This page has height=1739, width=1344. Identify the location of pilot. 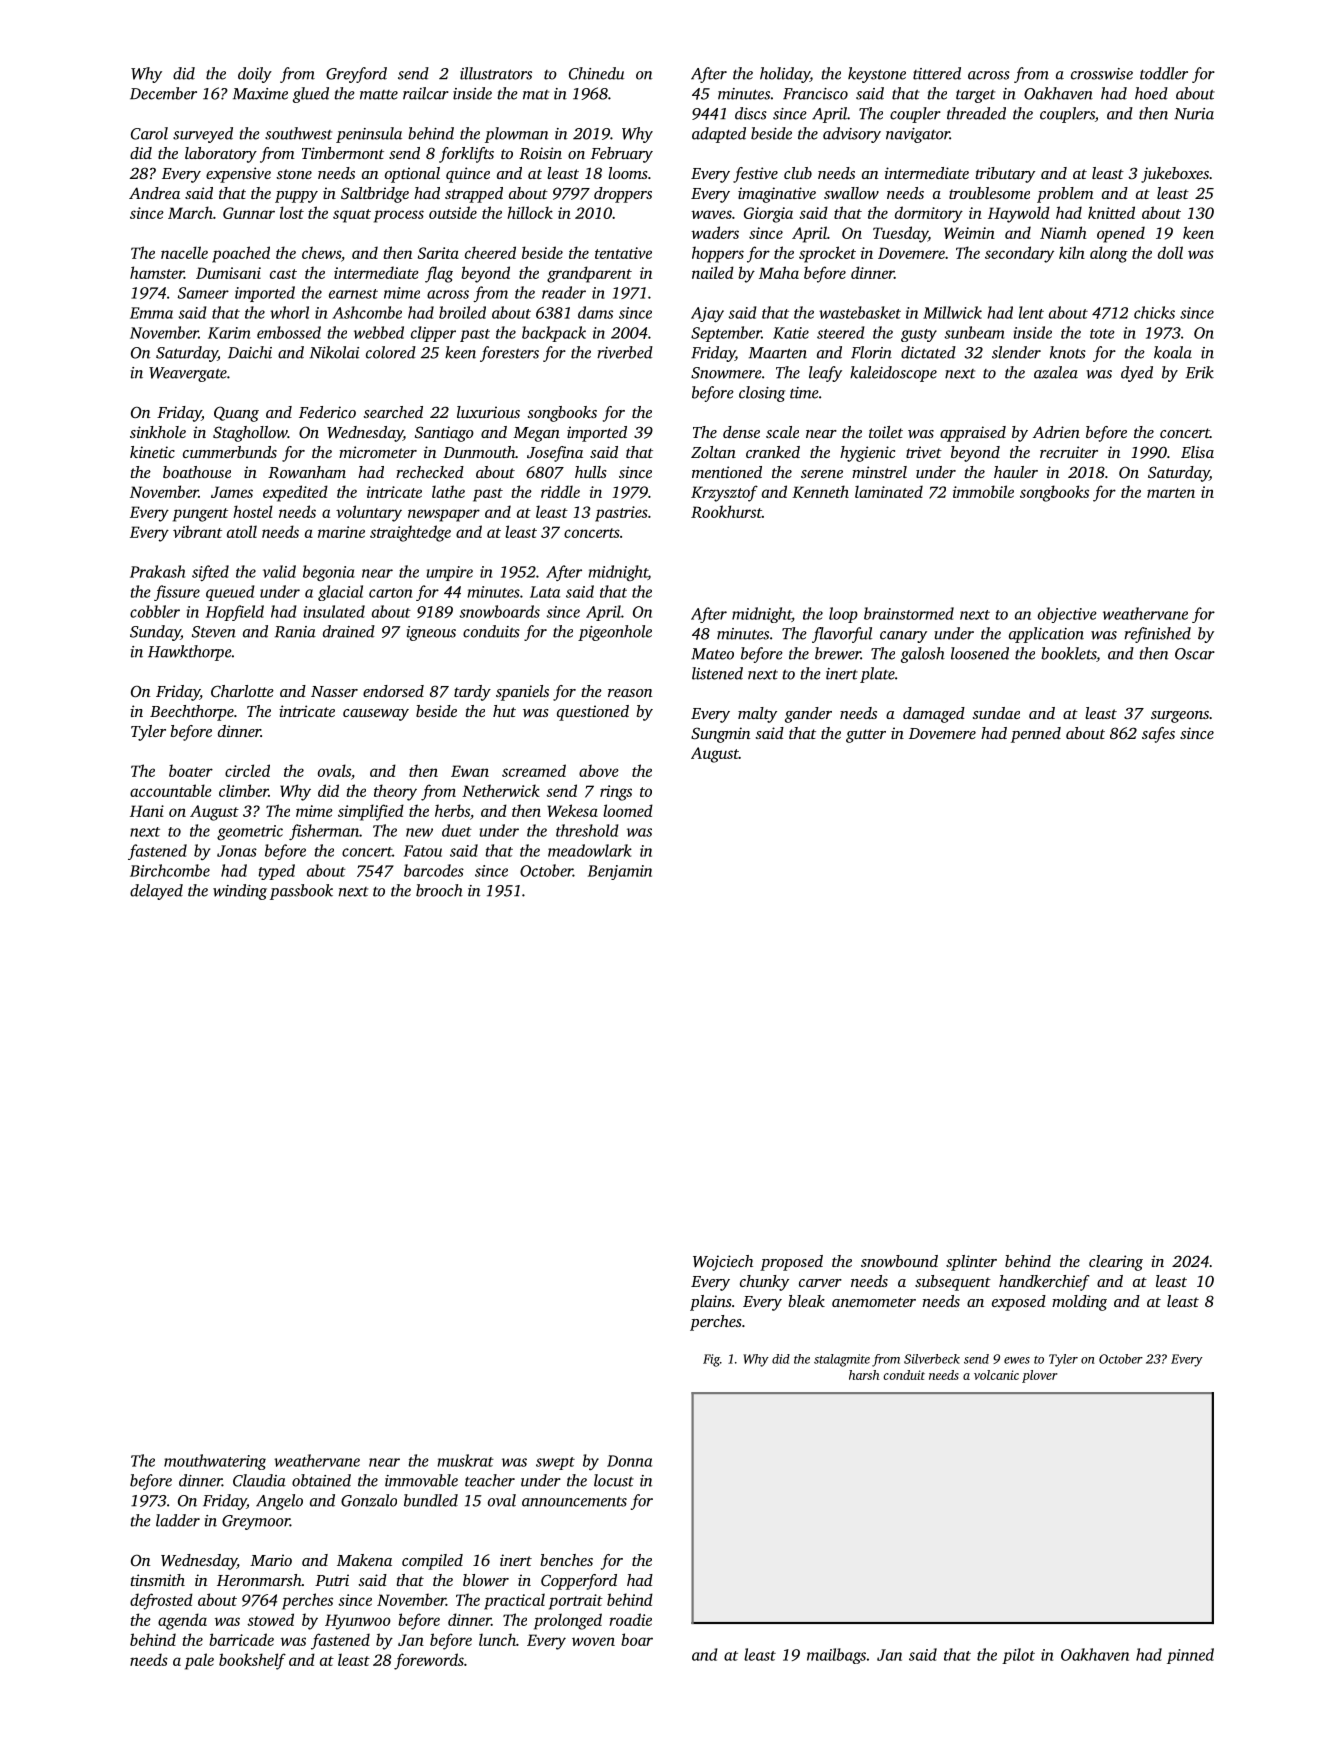
(1018, 1656).
